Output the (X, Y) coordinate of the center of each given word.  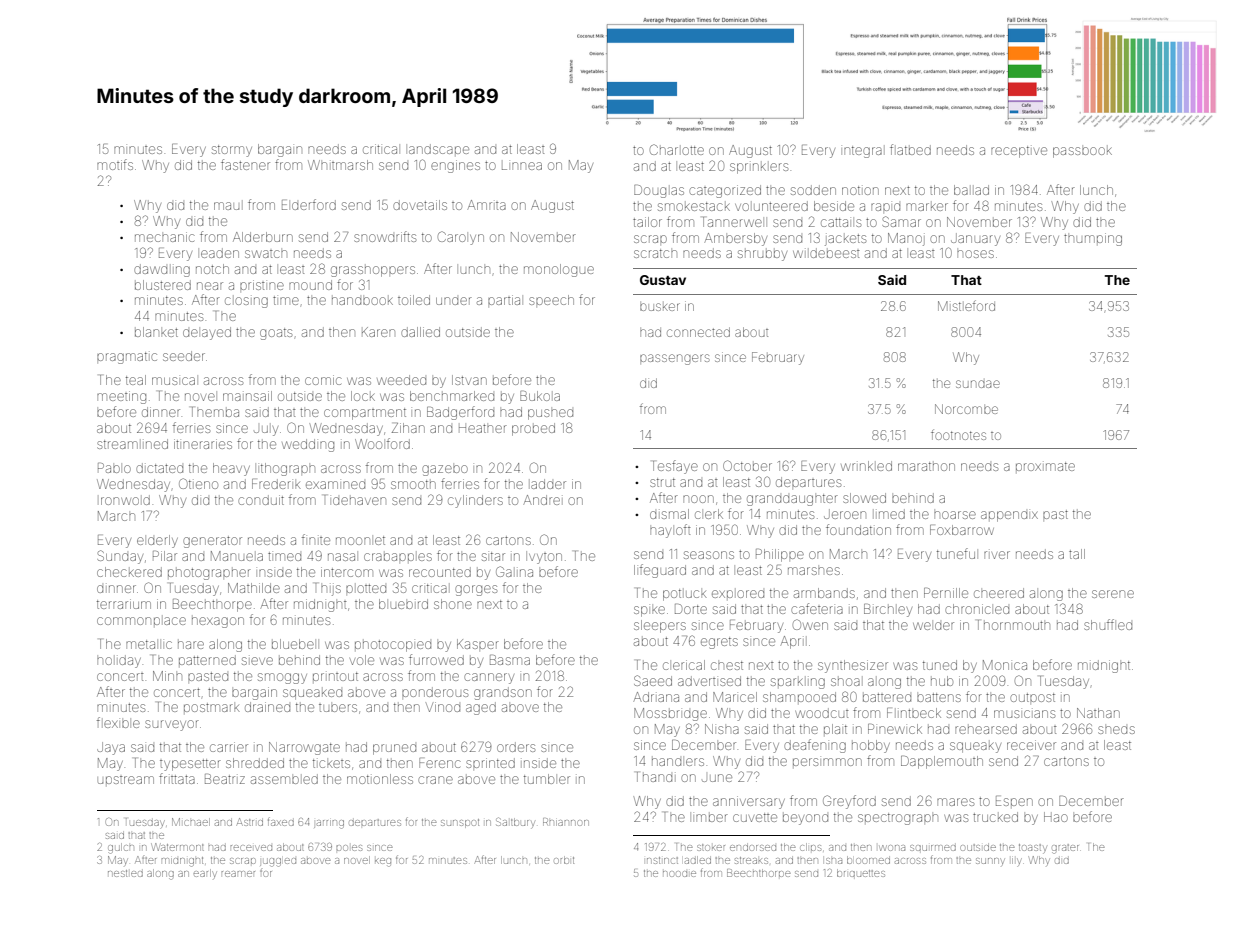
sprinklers (759, 168)
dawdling (162, 270)
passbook (1082, 152)
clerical (684, 665)
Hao (1056, 817)
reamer (238, 874)
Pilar (165, 556)
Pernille (946, 593)
